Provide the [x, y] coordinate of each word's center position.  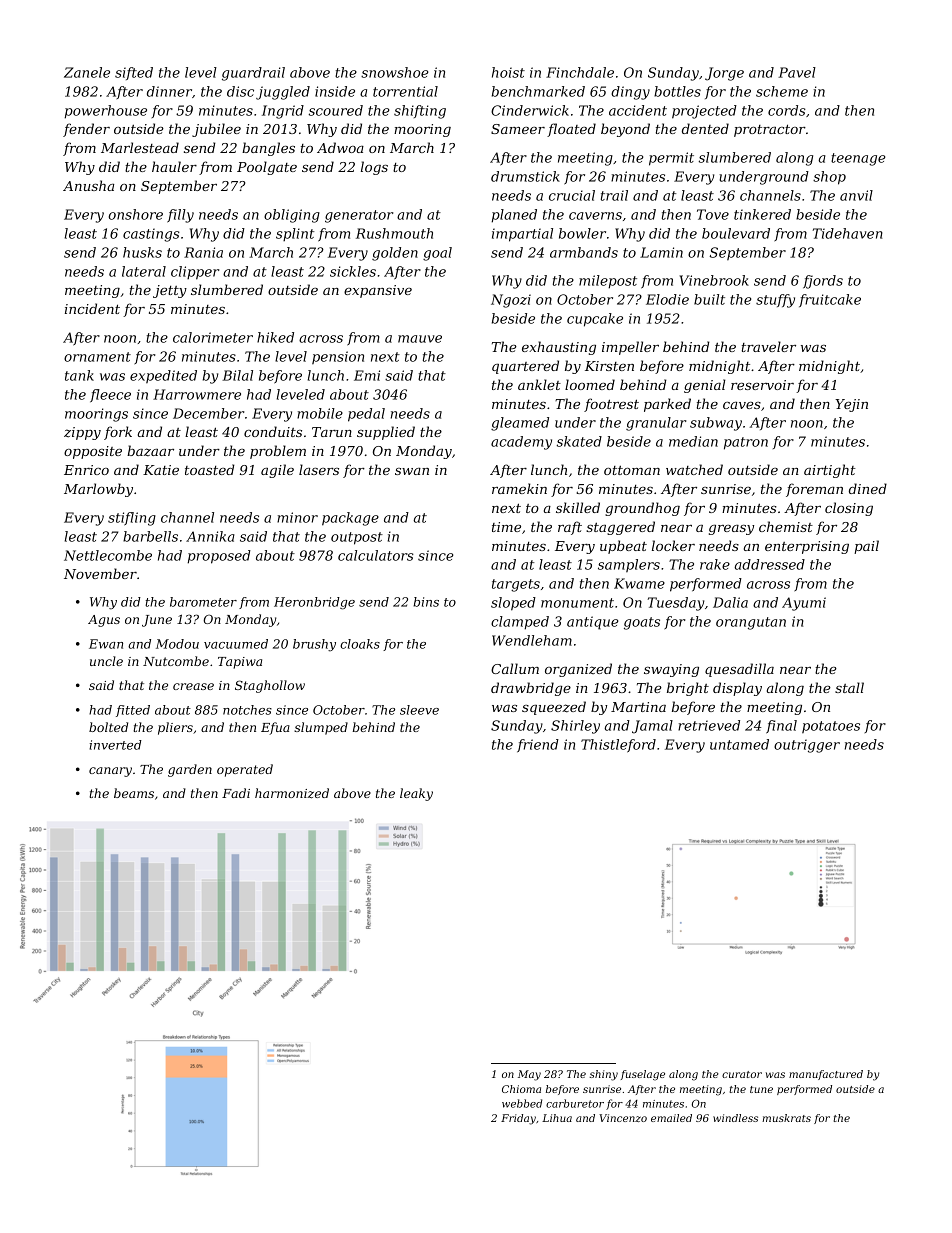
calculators [376, 555]
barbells [150, 536]
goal [437, 254]
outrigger [807, 746]
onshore [135, 214]
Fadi [236, 793]
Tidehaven [848, 233]
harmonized [292, 793]
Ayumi [804, 604]
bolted [108, 727]
